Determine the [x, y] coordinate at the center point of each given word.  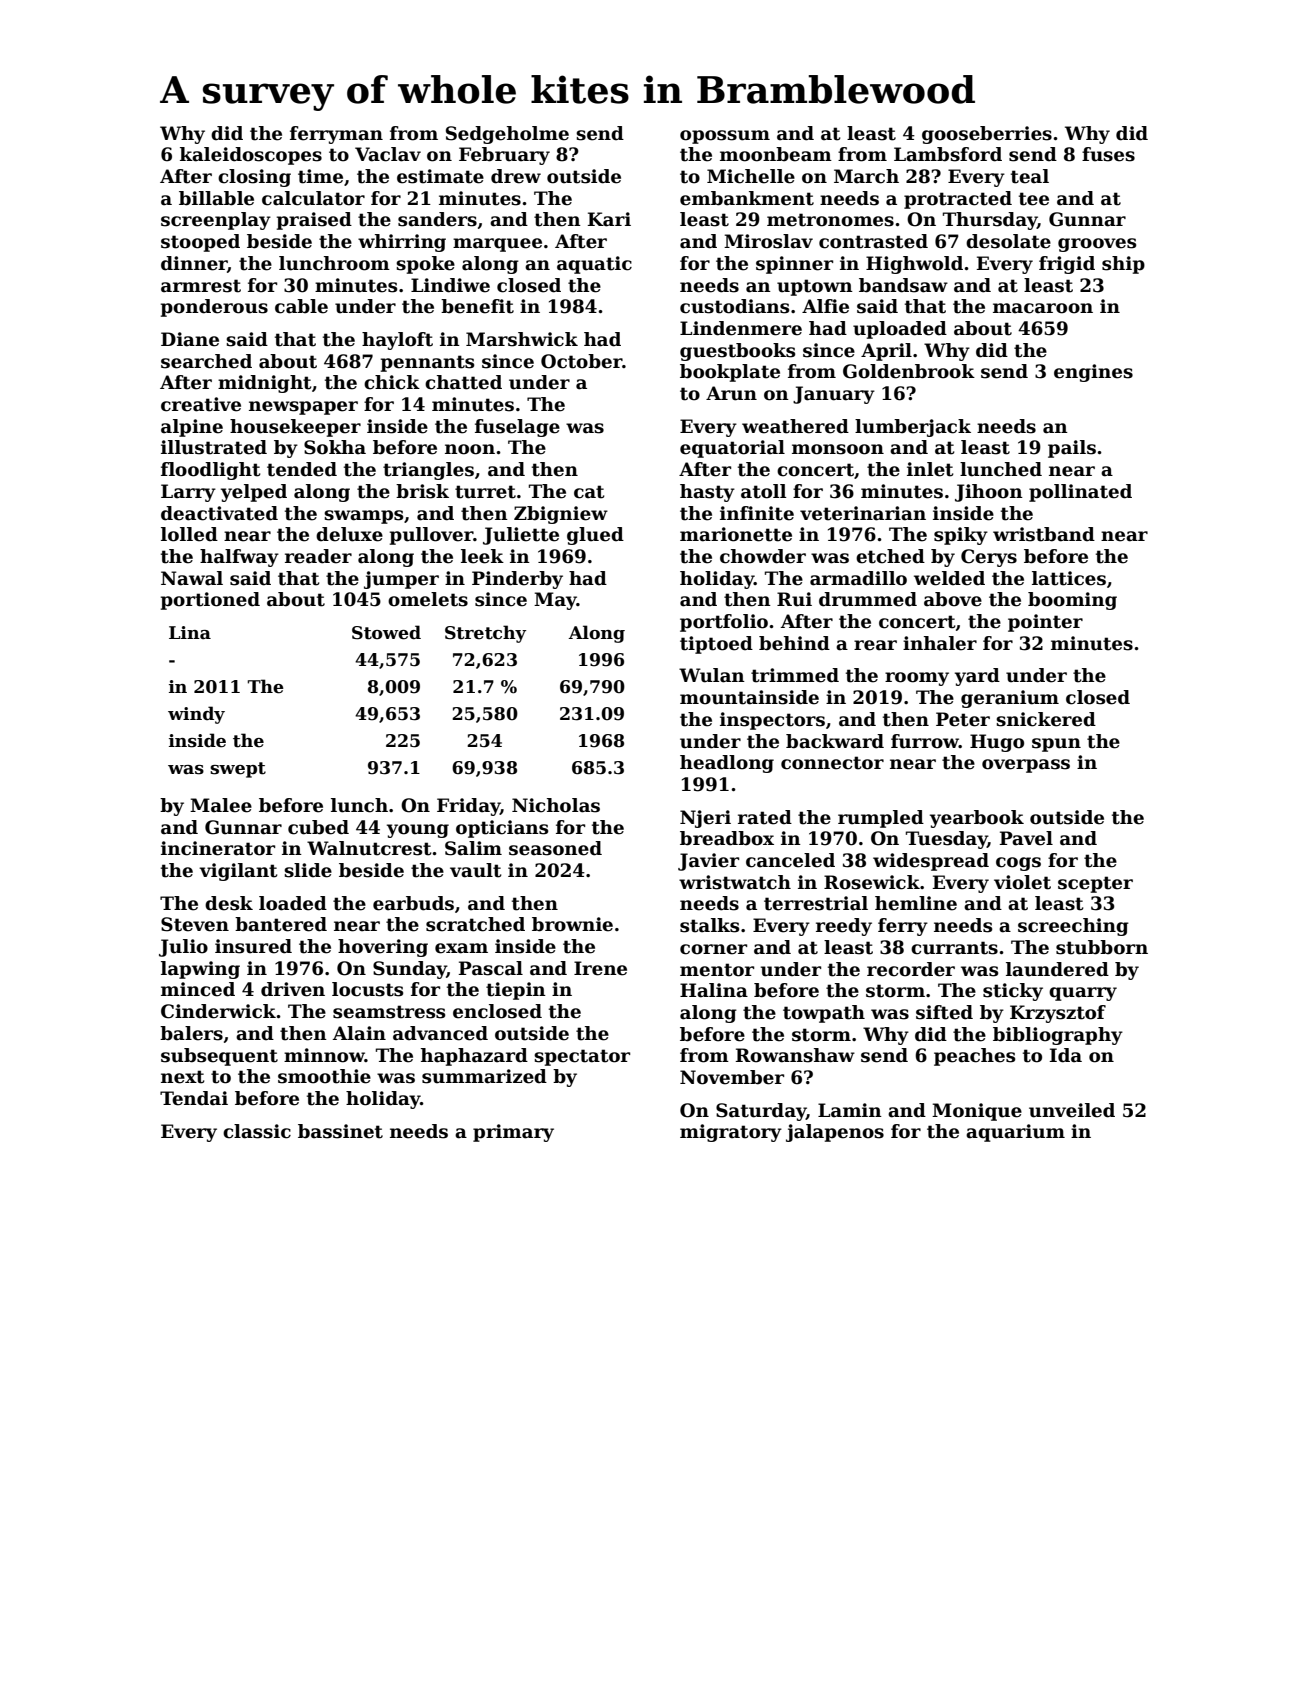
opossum [725, 137]
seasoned [555, 848]
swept [238, 770]
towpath [824, 1014]
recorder [911, 969]
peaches [974, 1057]
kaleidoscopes [251, 156]
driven [293, 989]
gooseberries [987, 135]
